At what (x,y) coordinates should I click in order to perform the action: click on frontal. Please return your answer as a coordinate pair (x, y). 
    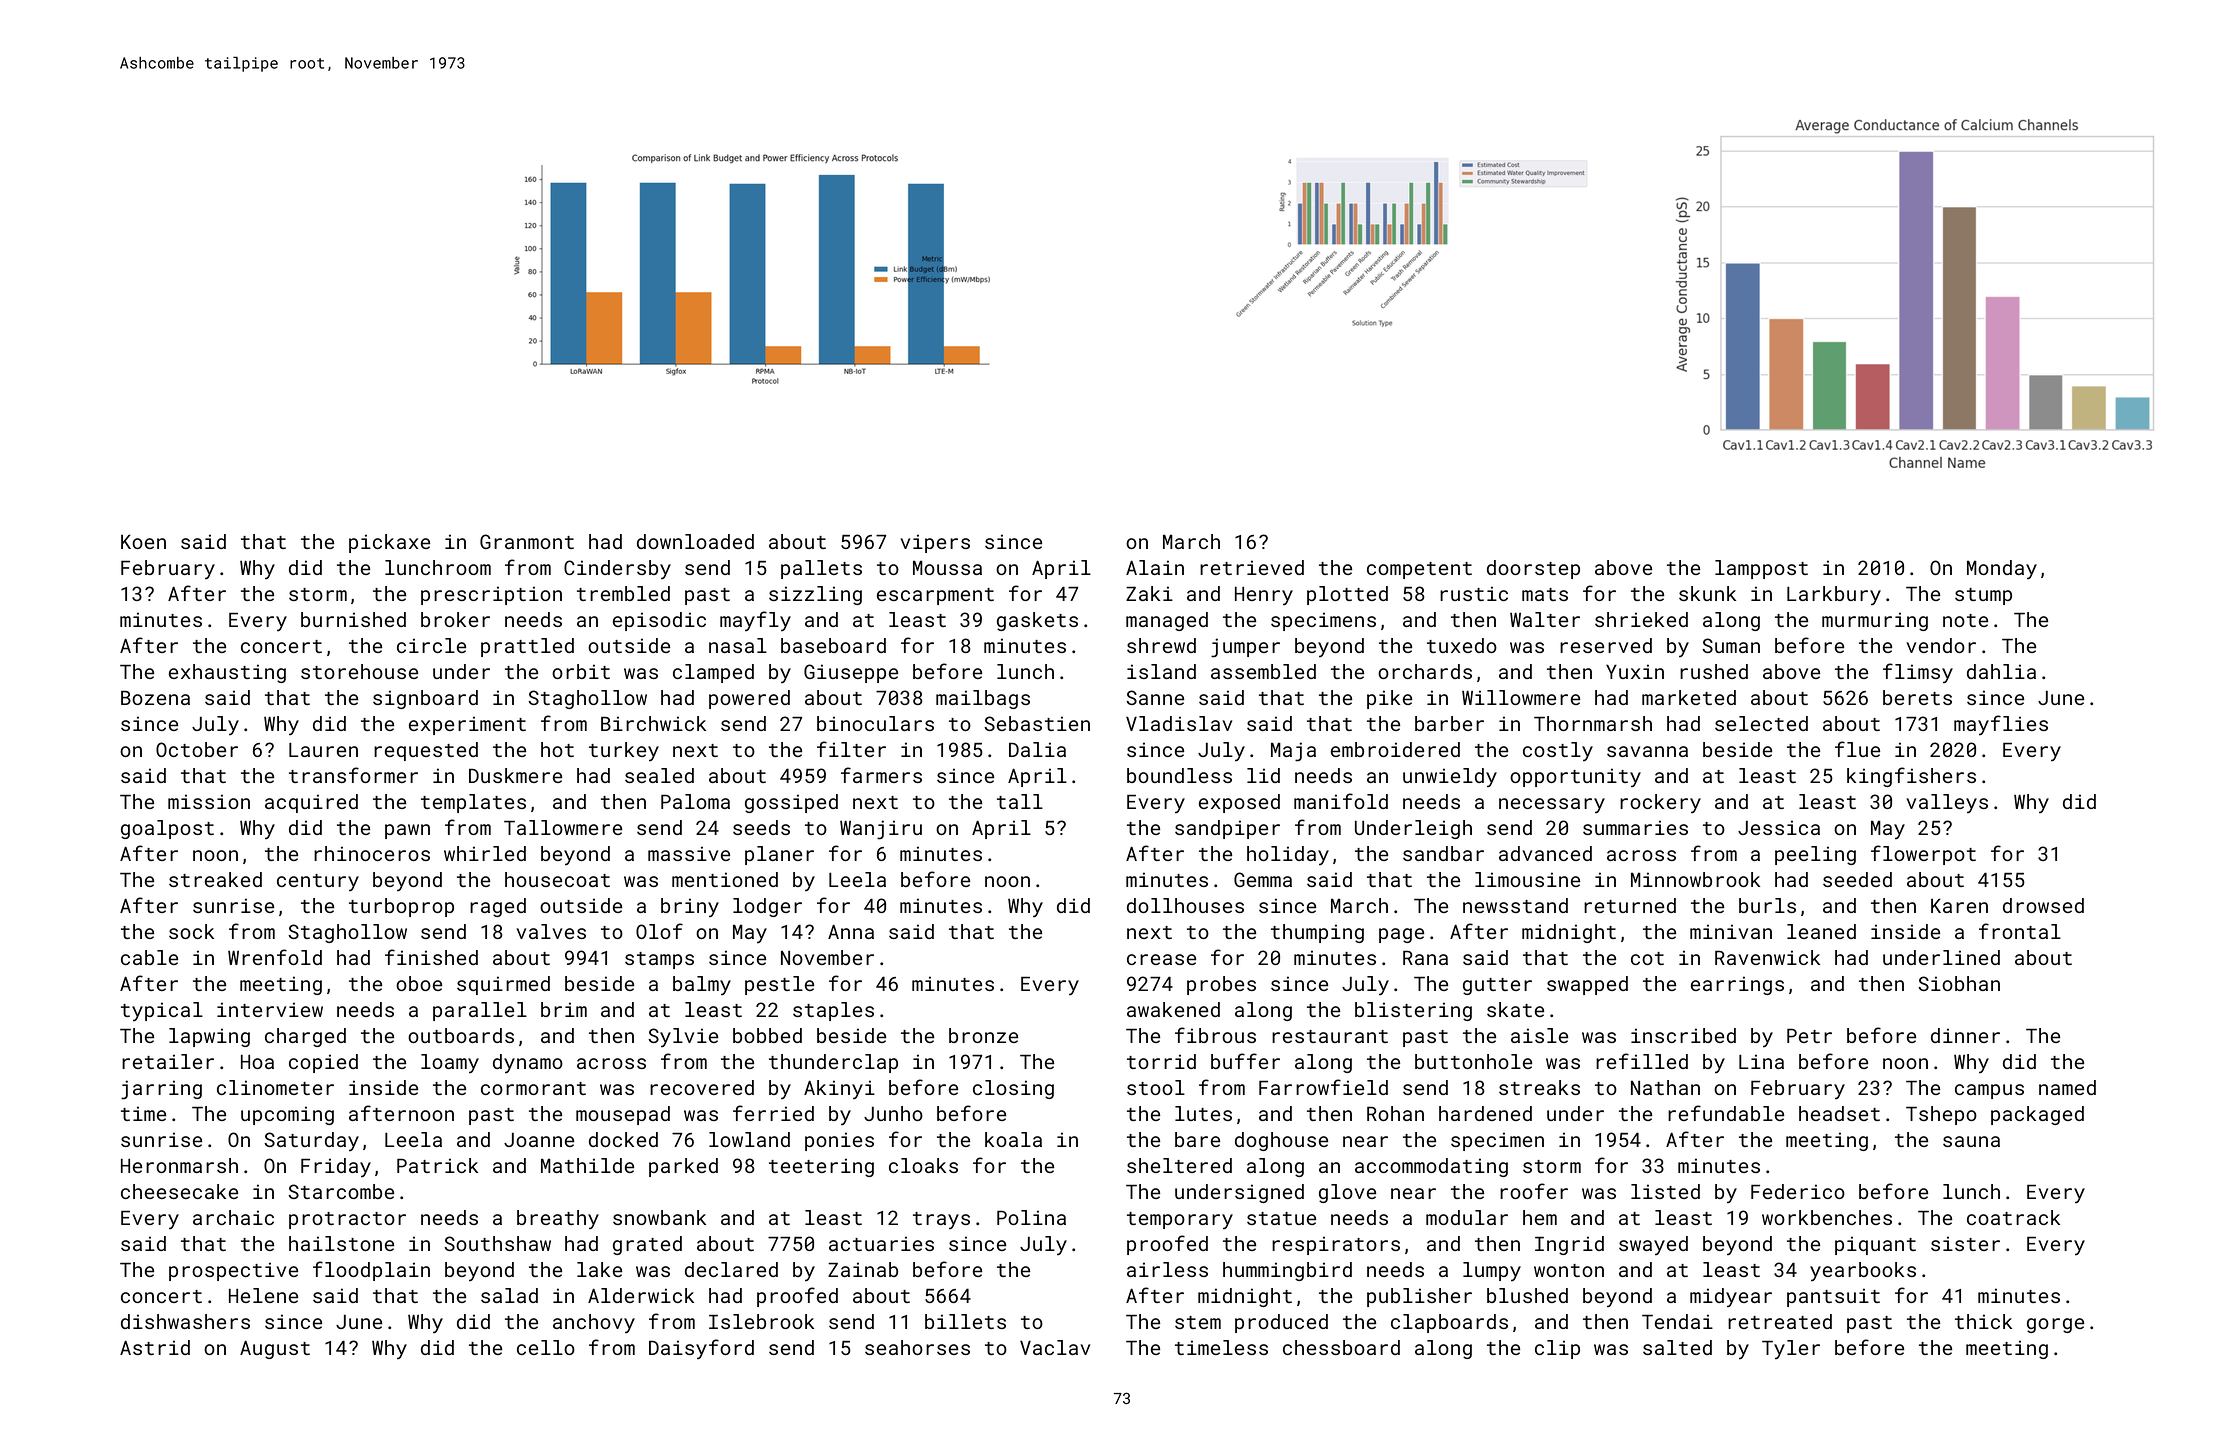
    Looking at the image, I should click on (2020, 931).
